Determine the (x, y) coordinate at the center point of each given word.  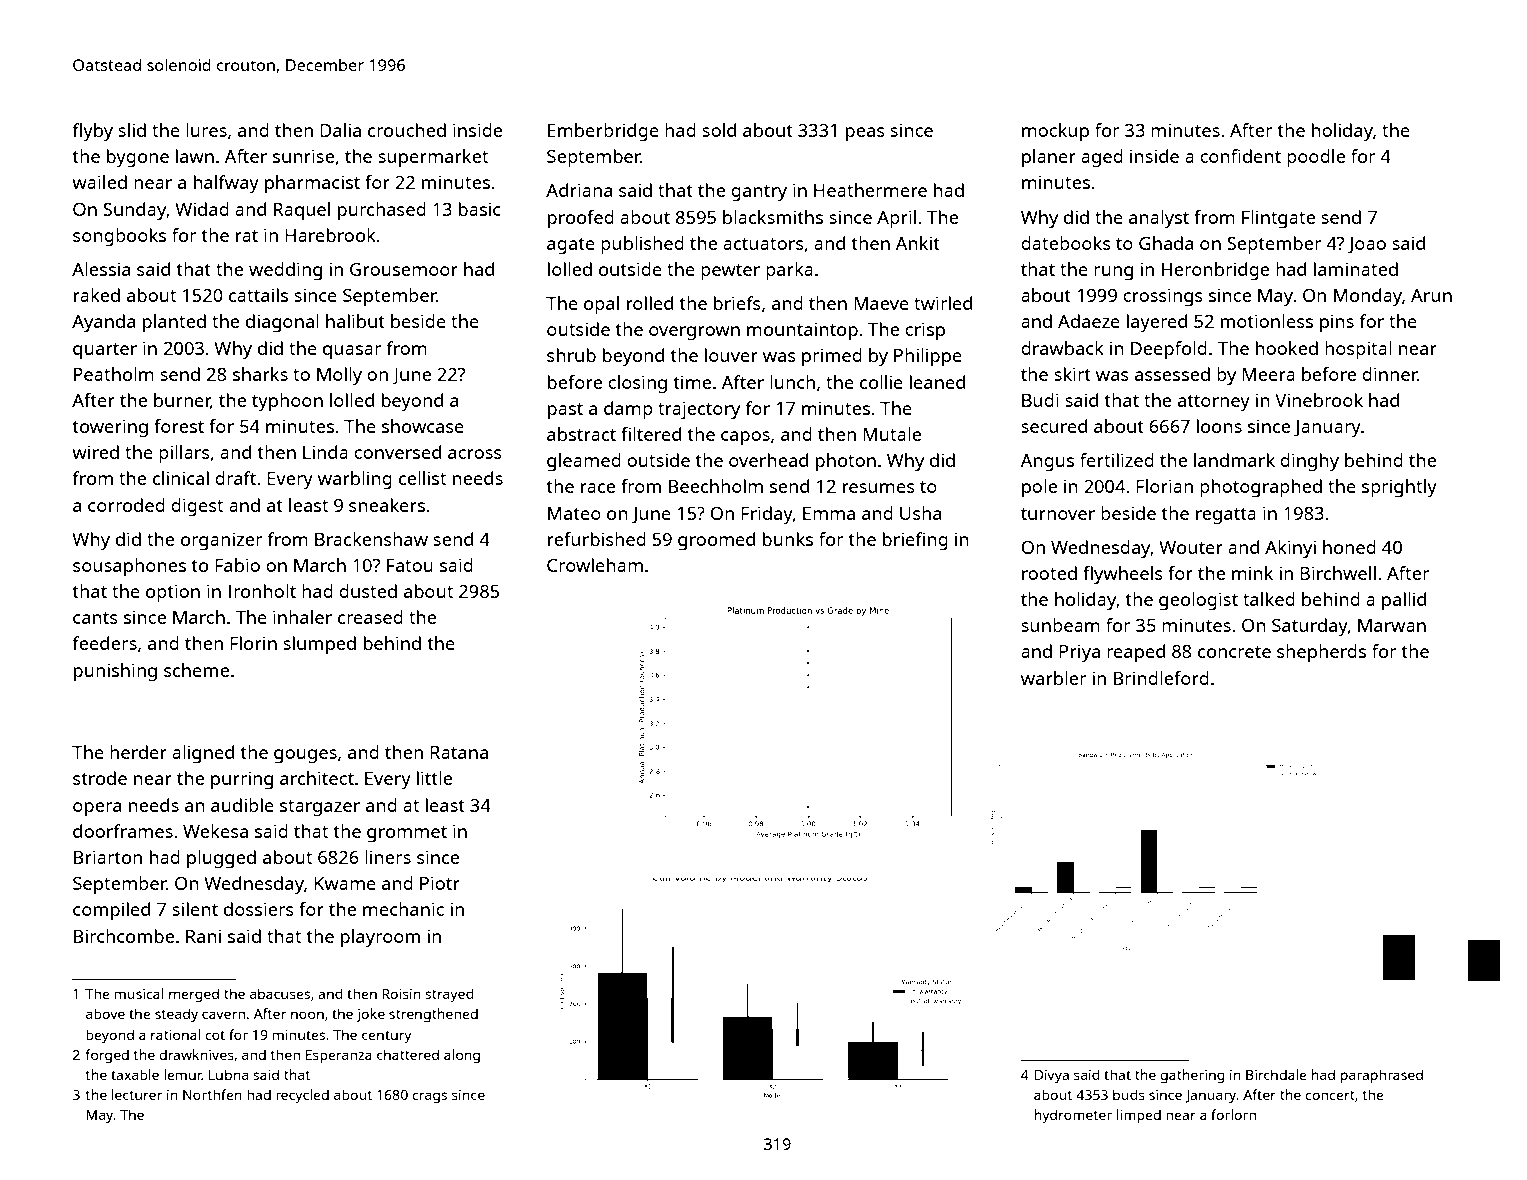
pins (1337, 323)
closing (637, 384)
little (434, 778)
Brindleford (1161, 678)
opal (601, 305)
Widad (202, 209)
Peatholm (114, 374)
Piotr (440, 883)
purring (242, 780)
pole (1039, 488)
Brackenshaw (371, 539)
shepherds (1321, 653)
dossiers (259, 909)
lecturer (137, 1094)
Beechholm (716, 486)
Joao (1367, 245)
